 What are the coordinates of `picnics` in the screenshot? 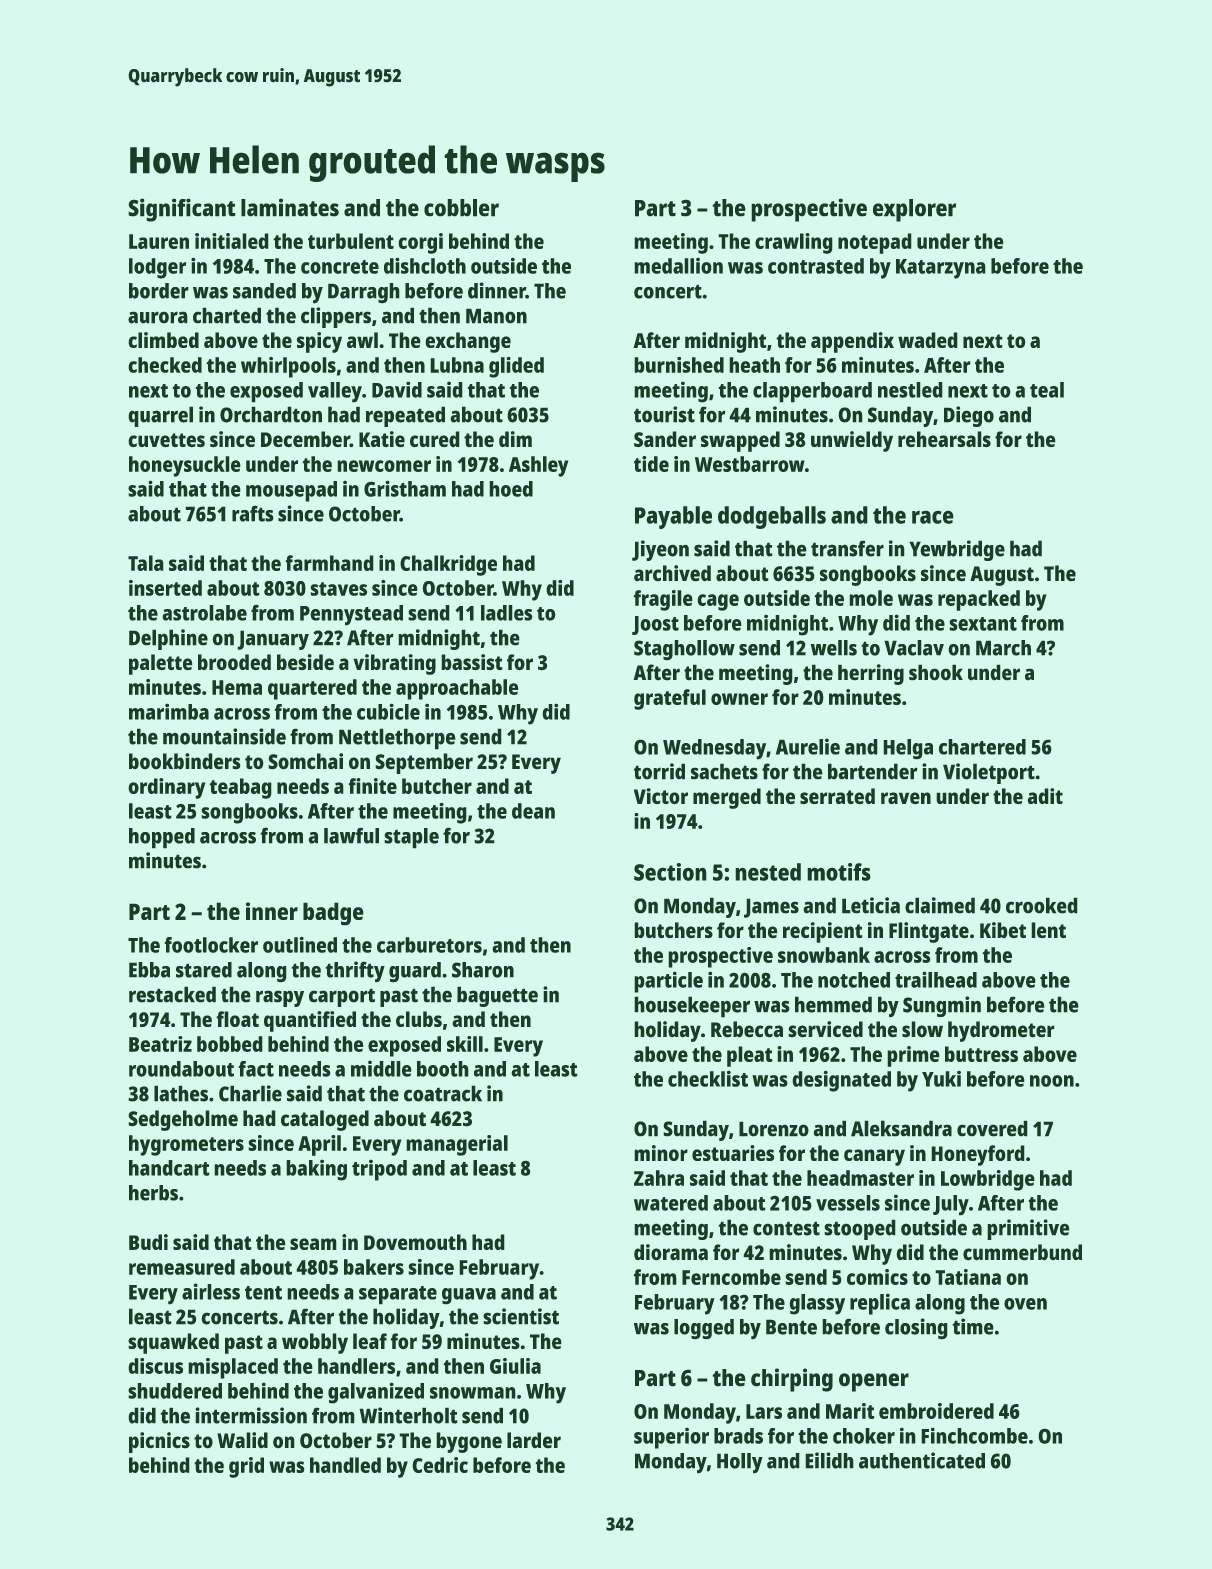 It's located at (159, 1442).
